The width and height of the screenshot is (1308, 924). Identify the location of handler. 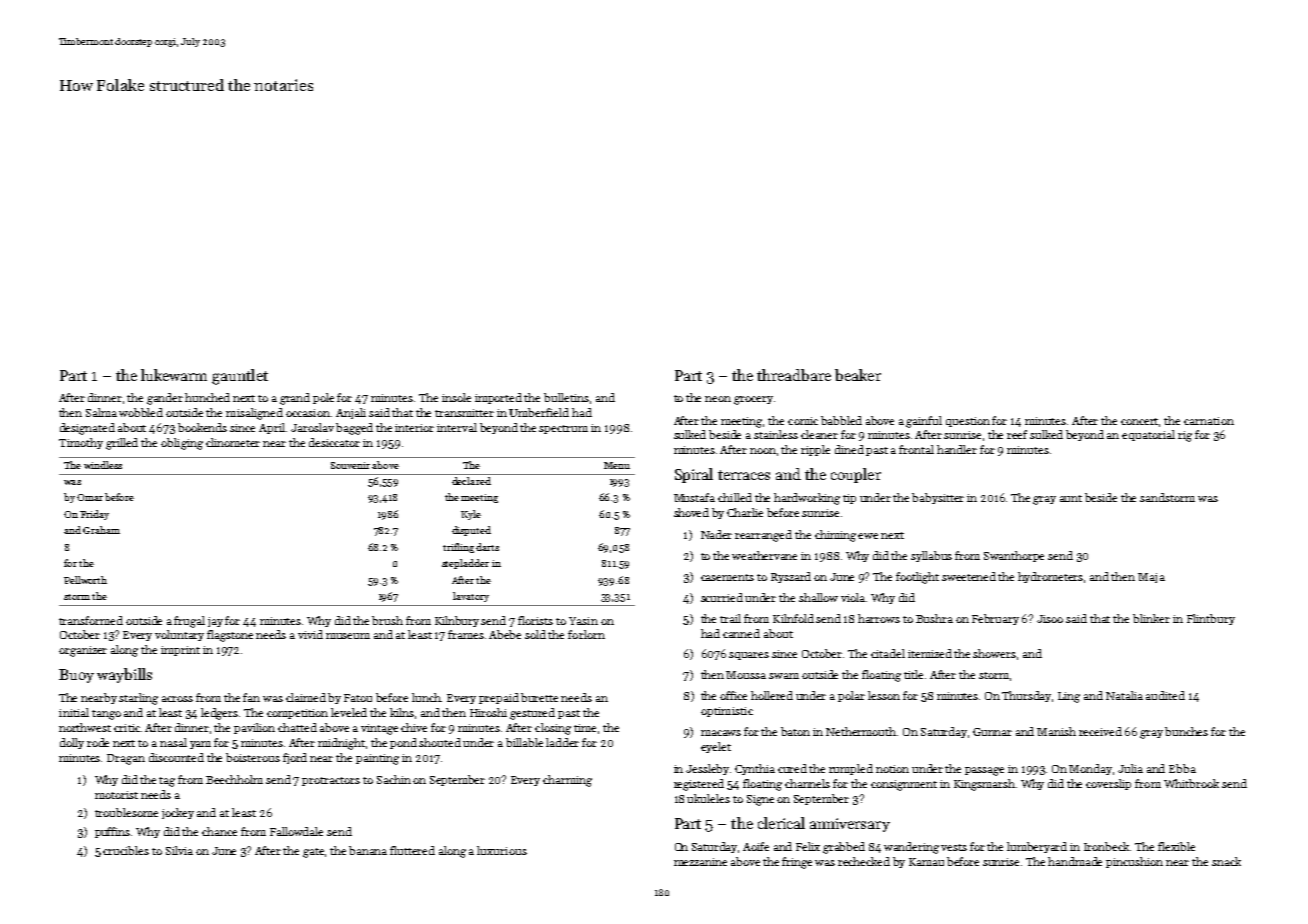
(957, 449).
